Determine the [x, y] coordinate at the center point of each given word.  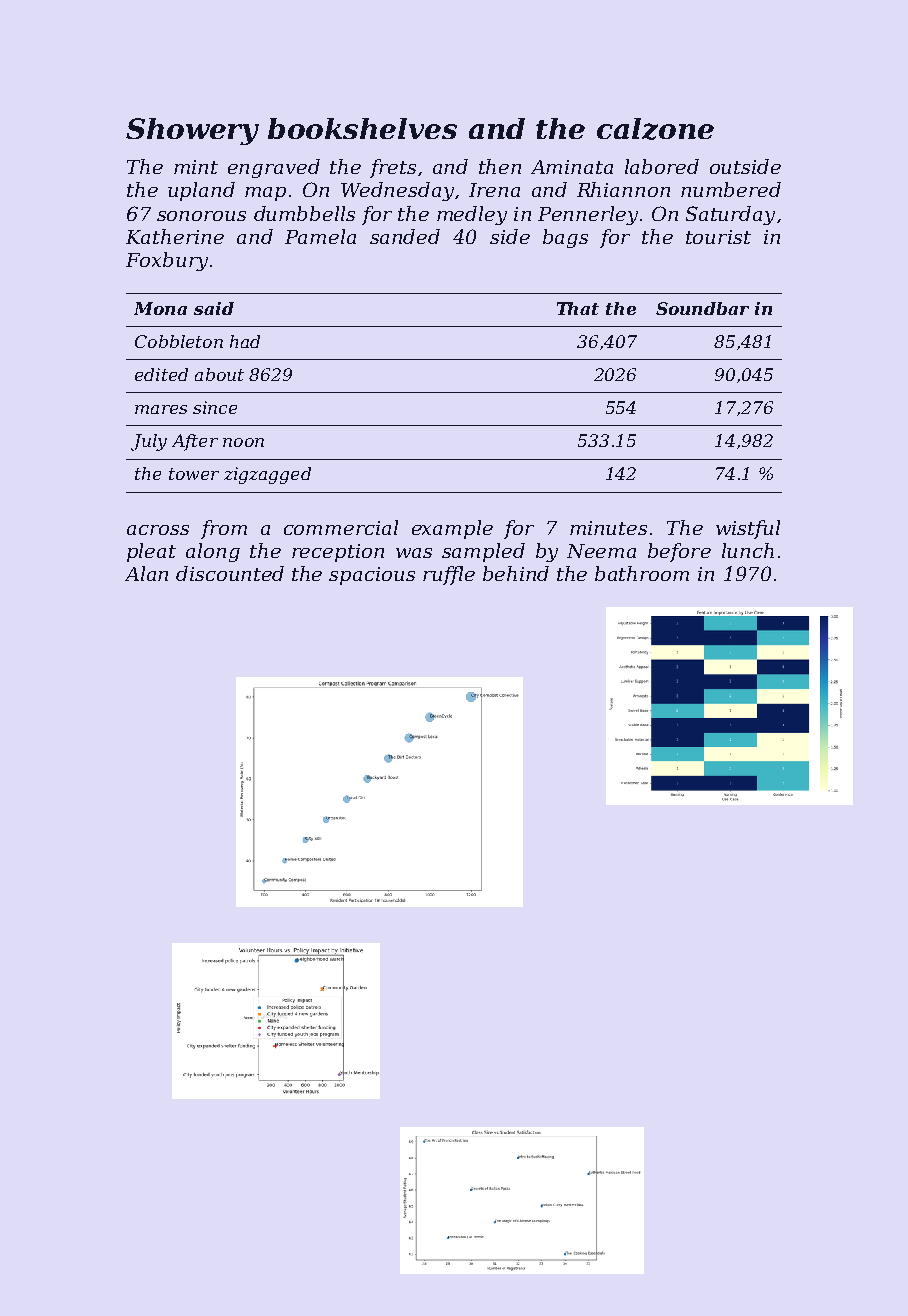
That [578, 308]
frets [393, 168]
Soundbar [702, 308]
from [224, 529]
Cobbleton [179, 341]
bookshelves [362, 128]
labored [662, 166]
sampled [483, 552]
